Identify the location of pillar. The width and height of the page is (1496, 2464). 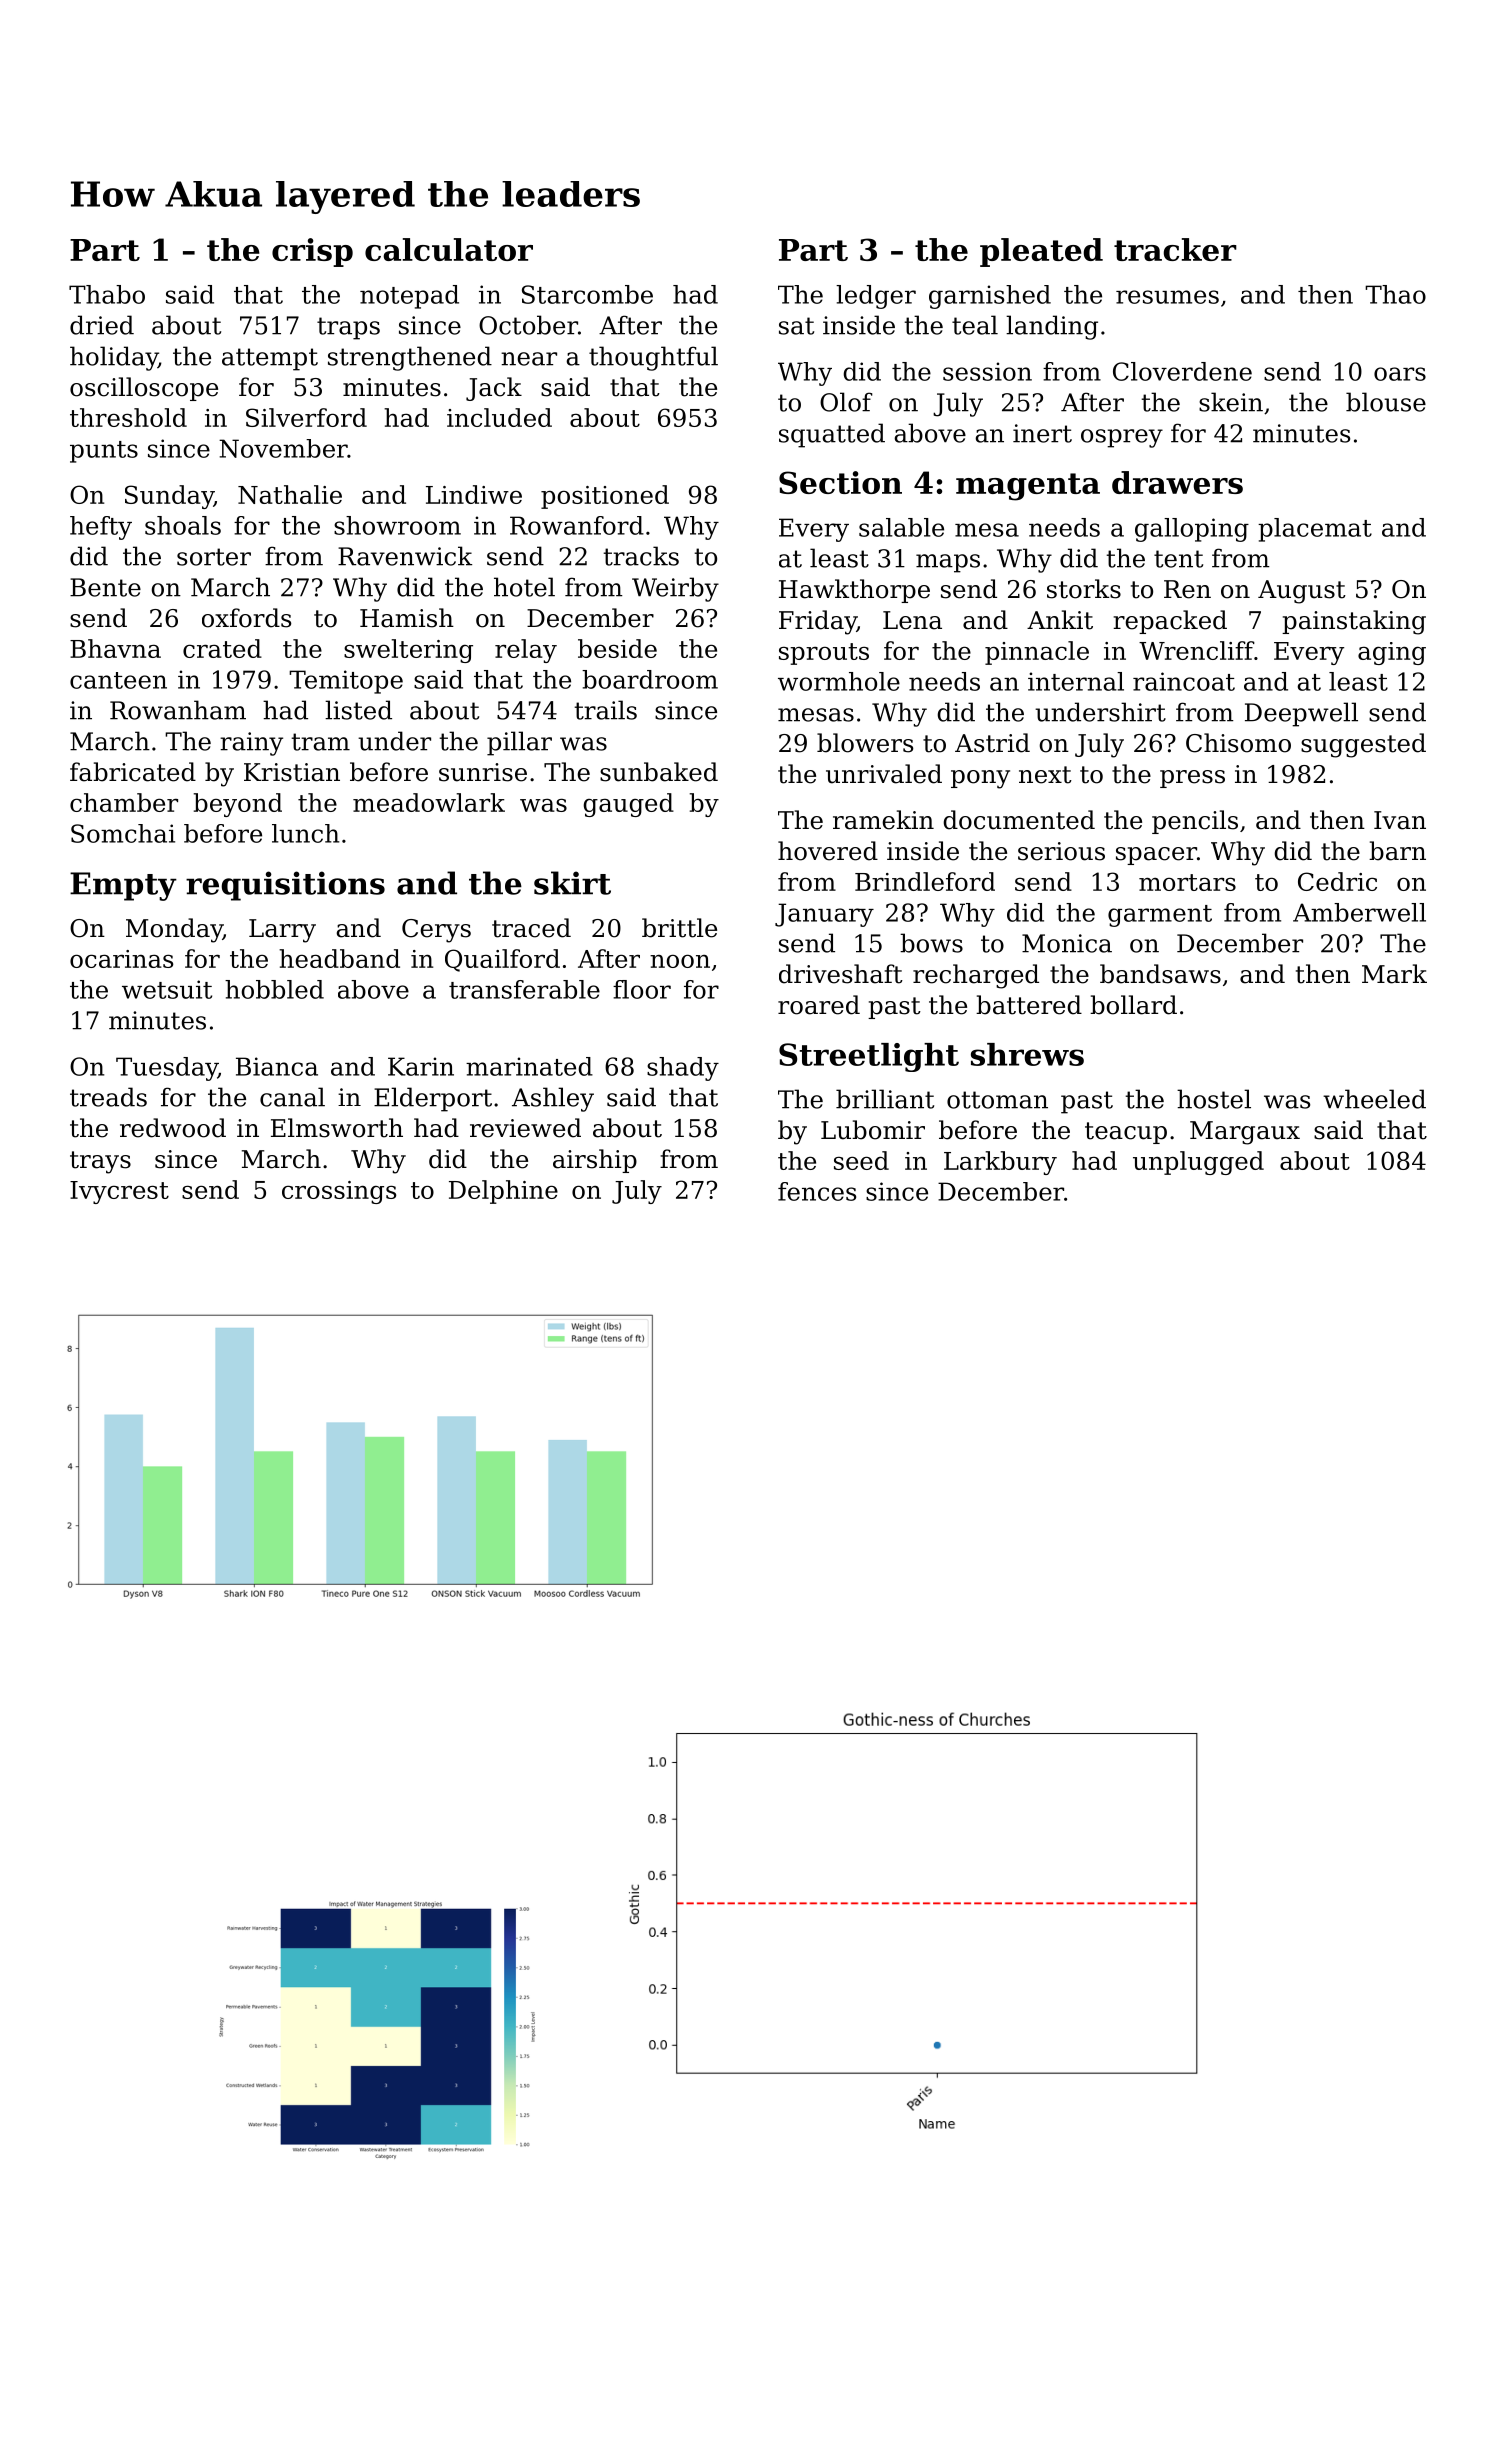
(519, 743).
